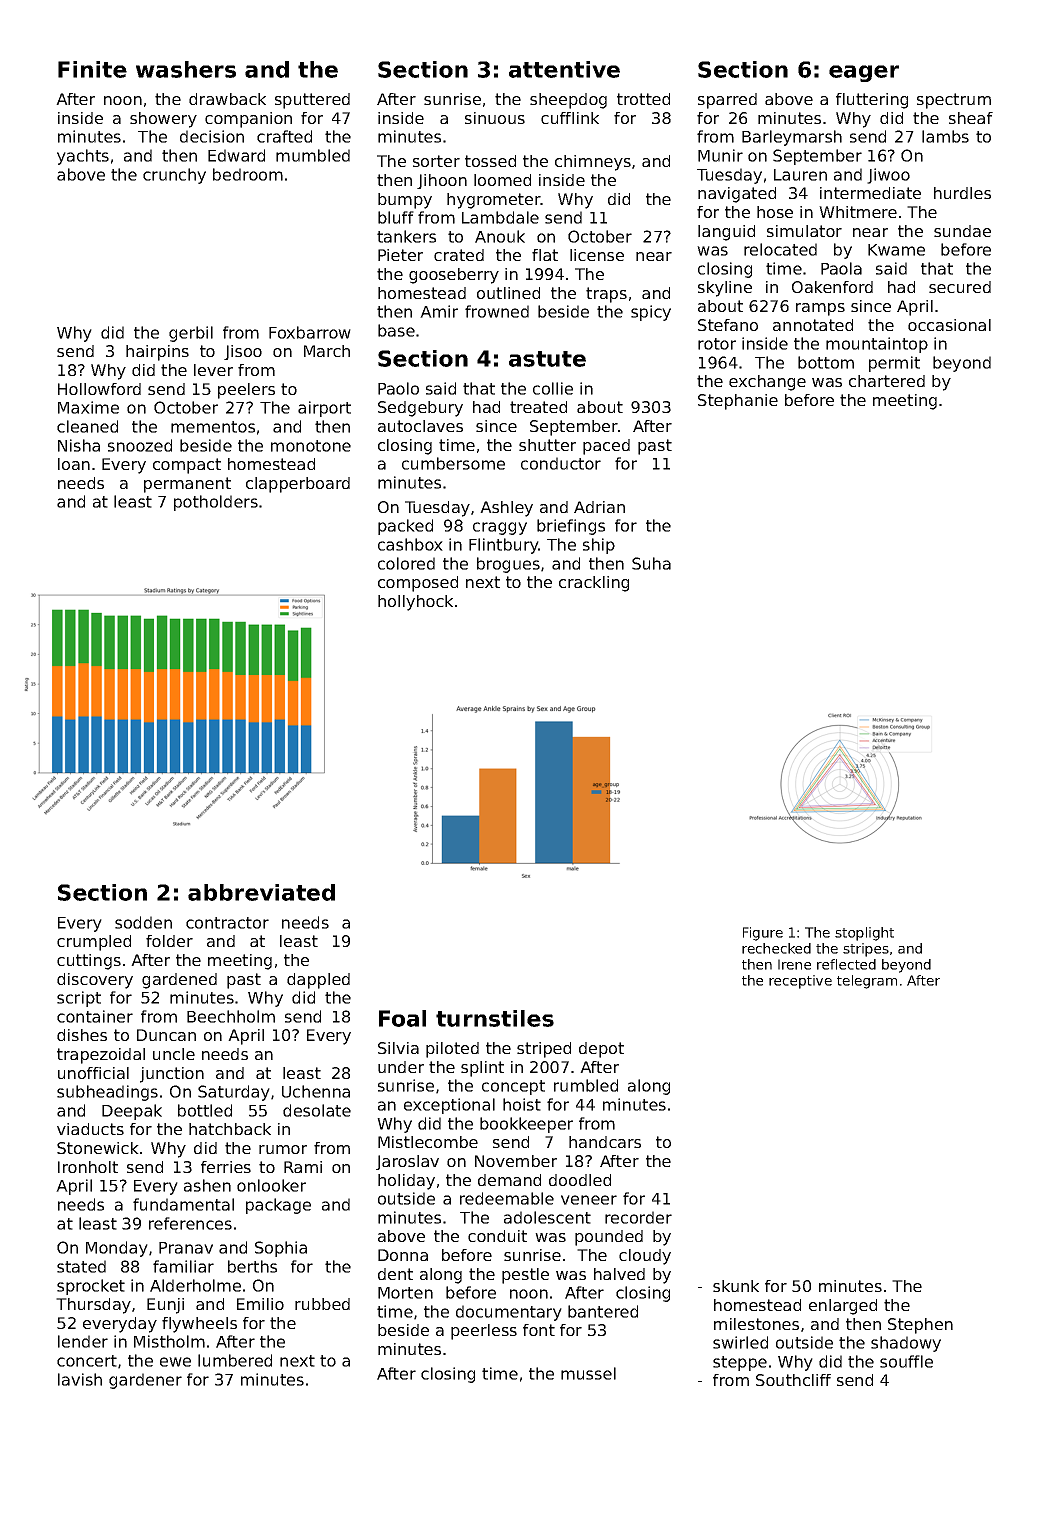  Describe the element at coordinates (727, 101) in the screenshot. I see `sparred` at that location.
